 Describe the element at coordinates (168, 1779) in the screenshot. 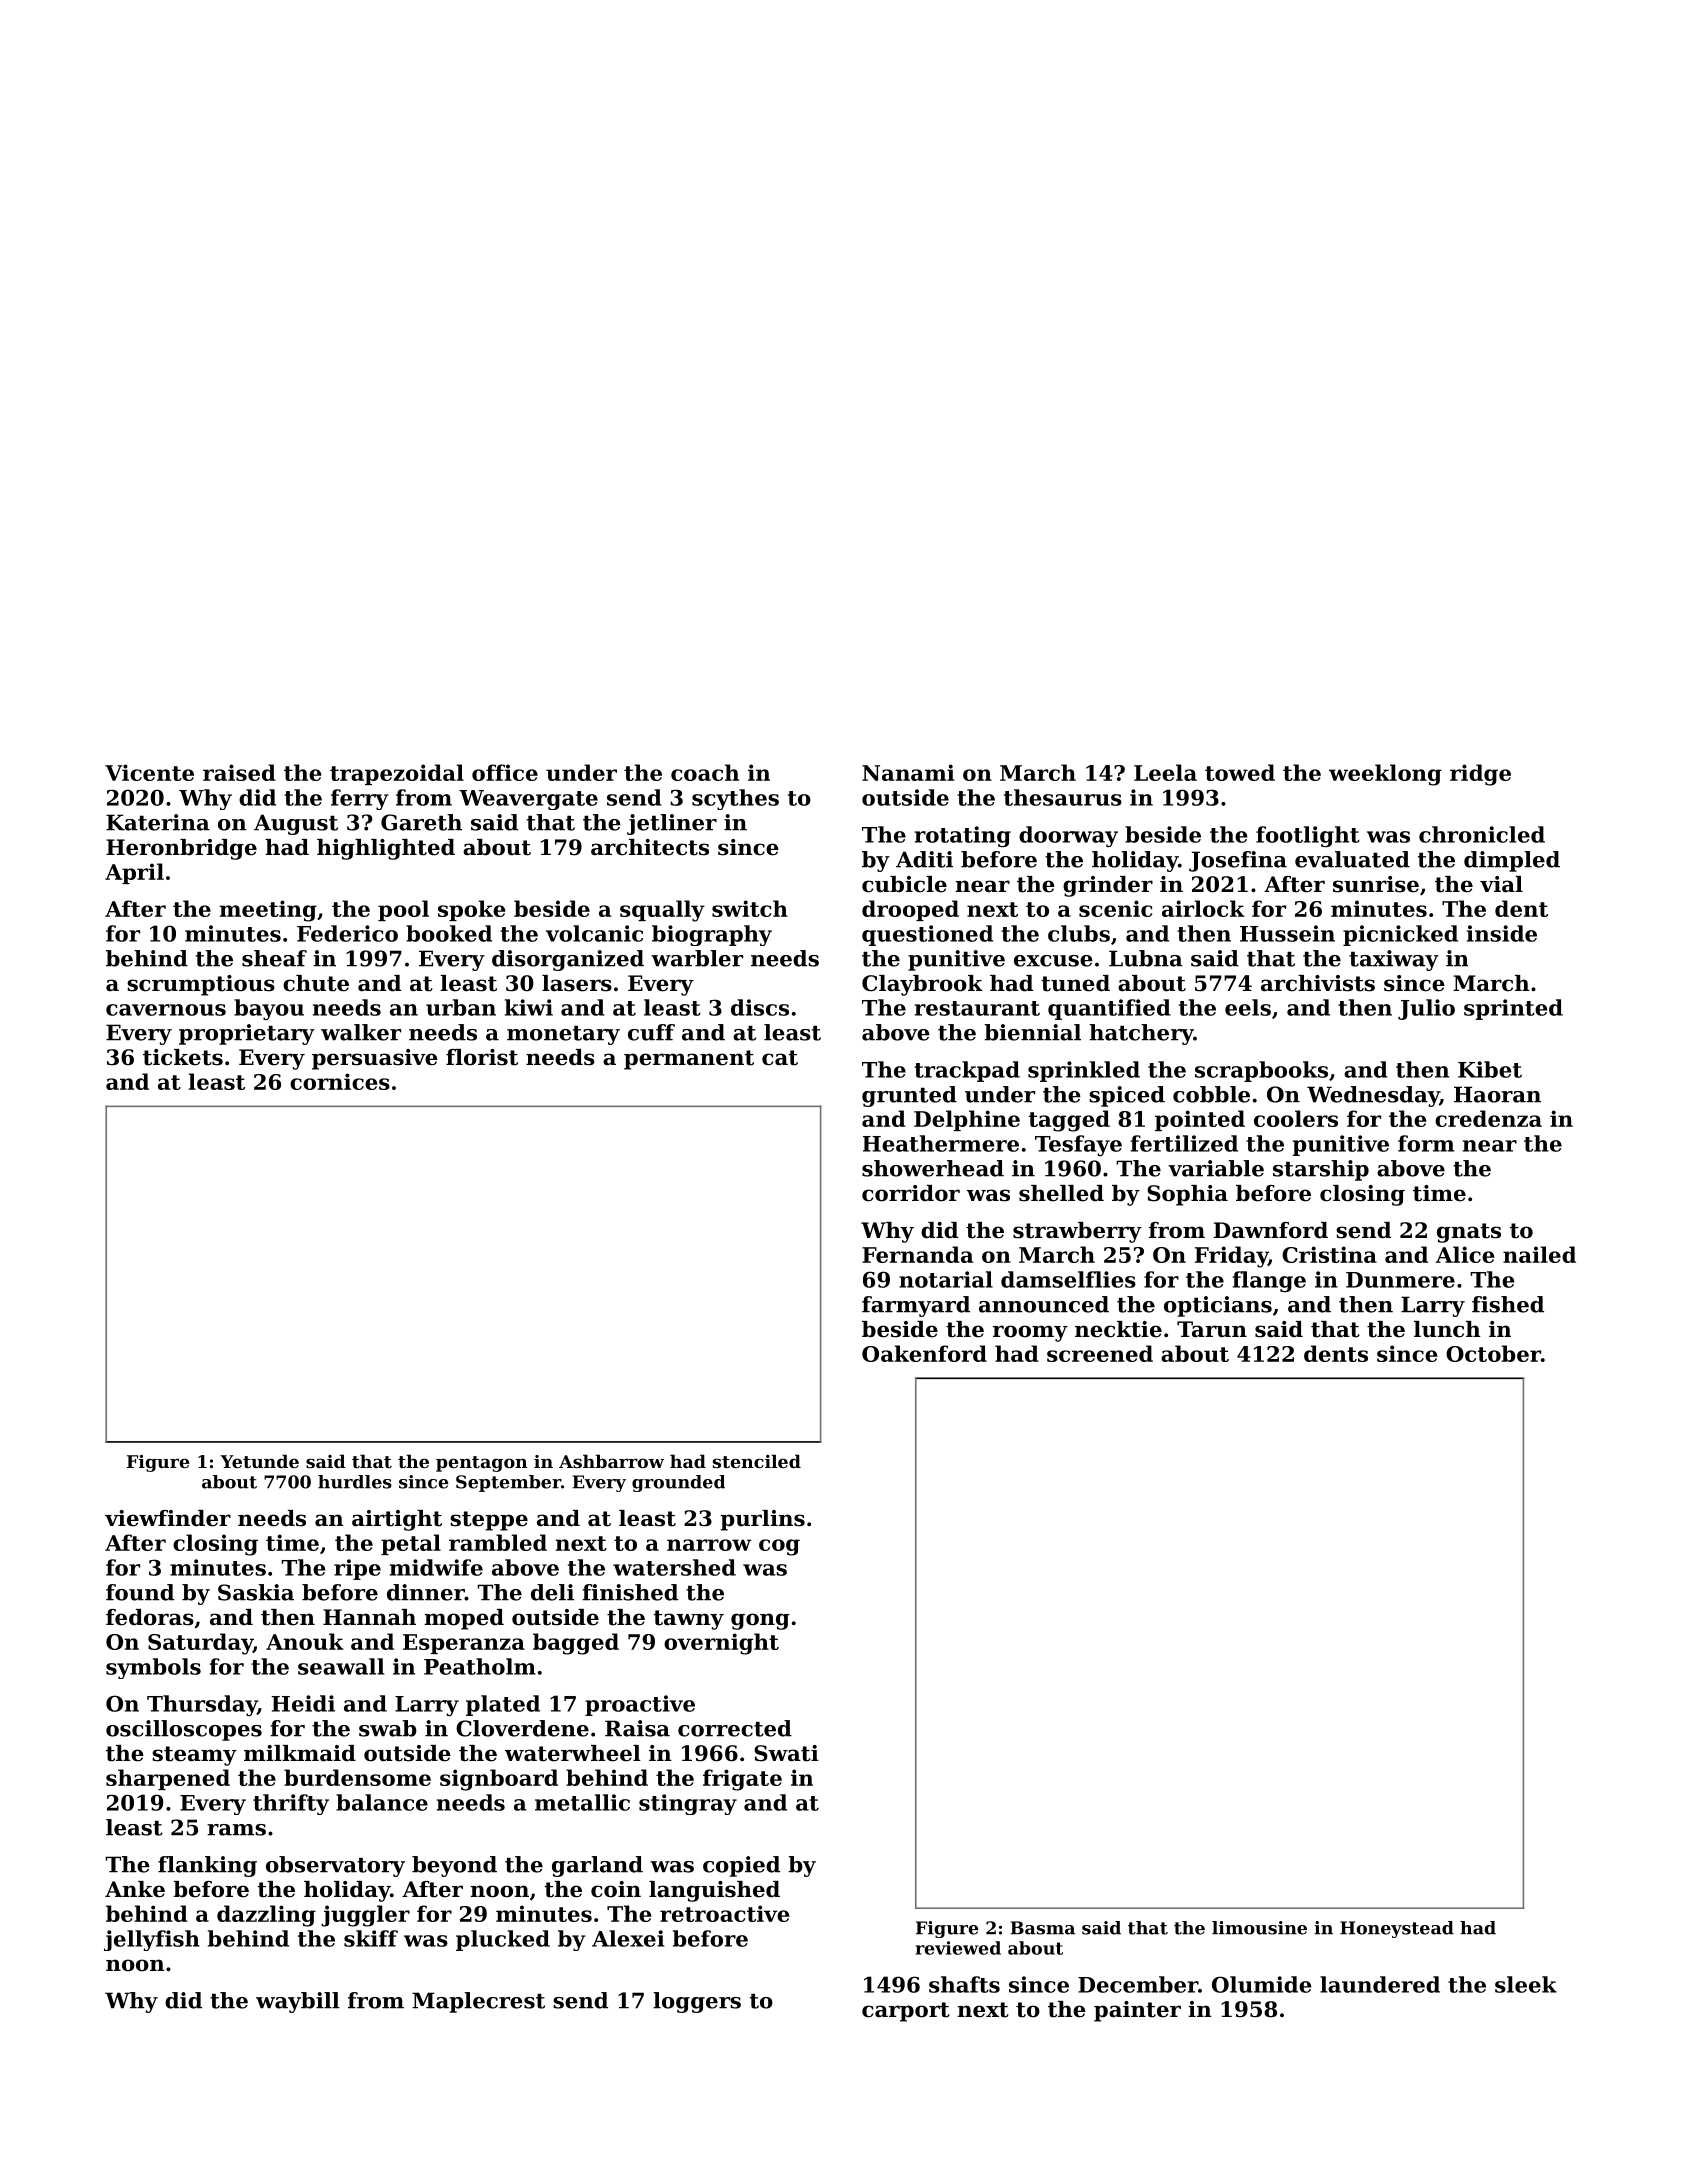

I see `sharpened` at that location.
